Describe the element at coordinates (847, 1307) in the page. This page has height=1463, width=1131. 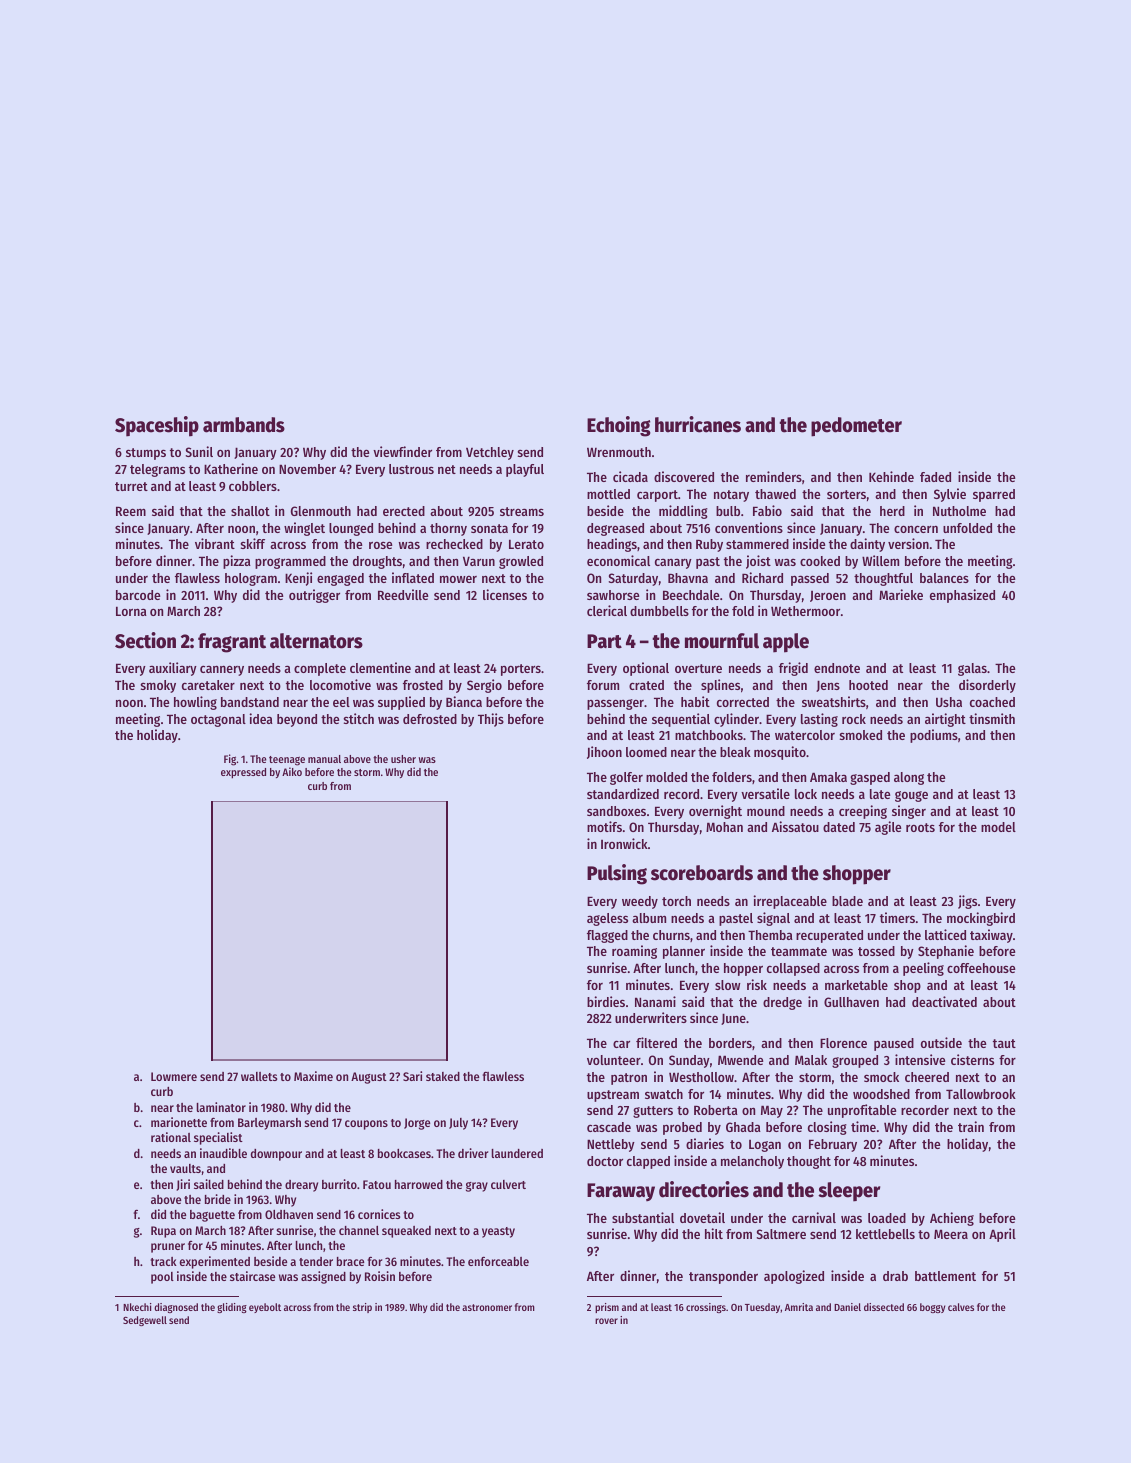
I see `Daniel` at that location.
